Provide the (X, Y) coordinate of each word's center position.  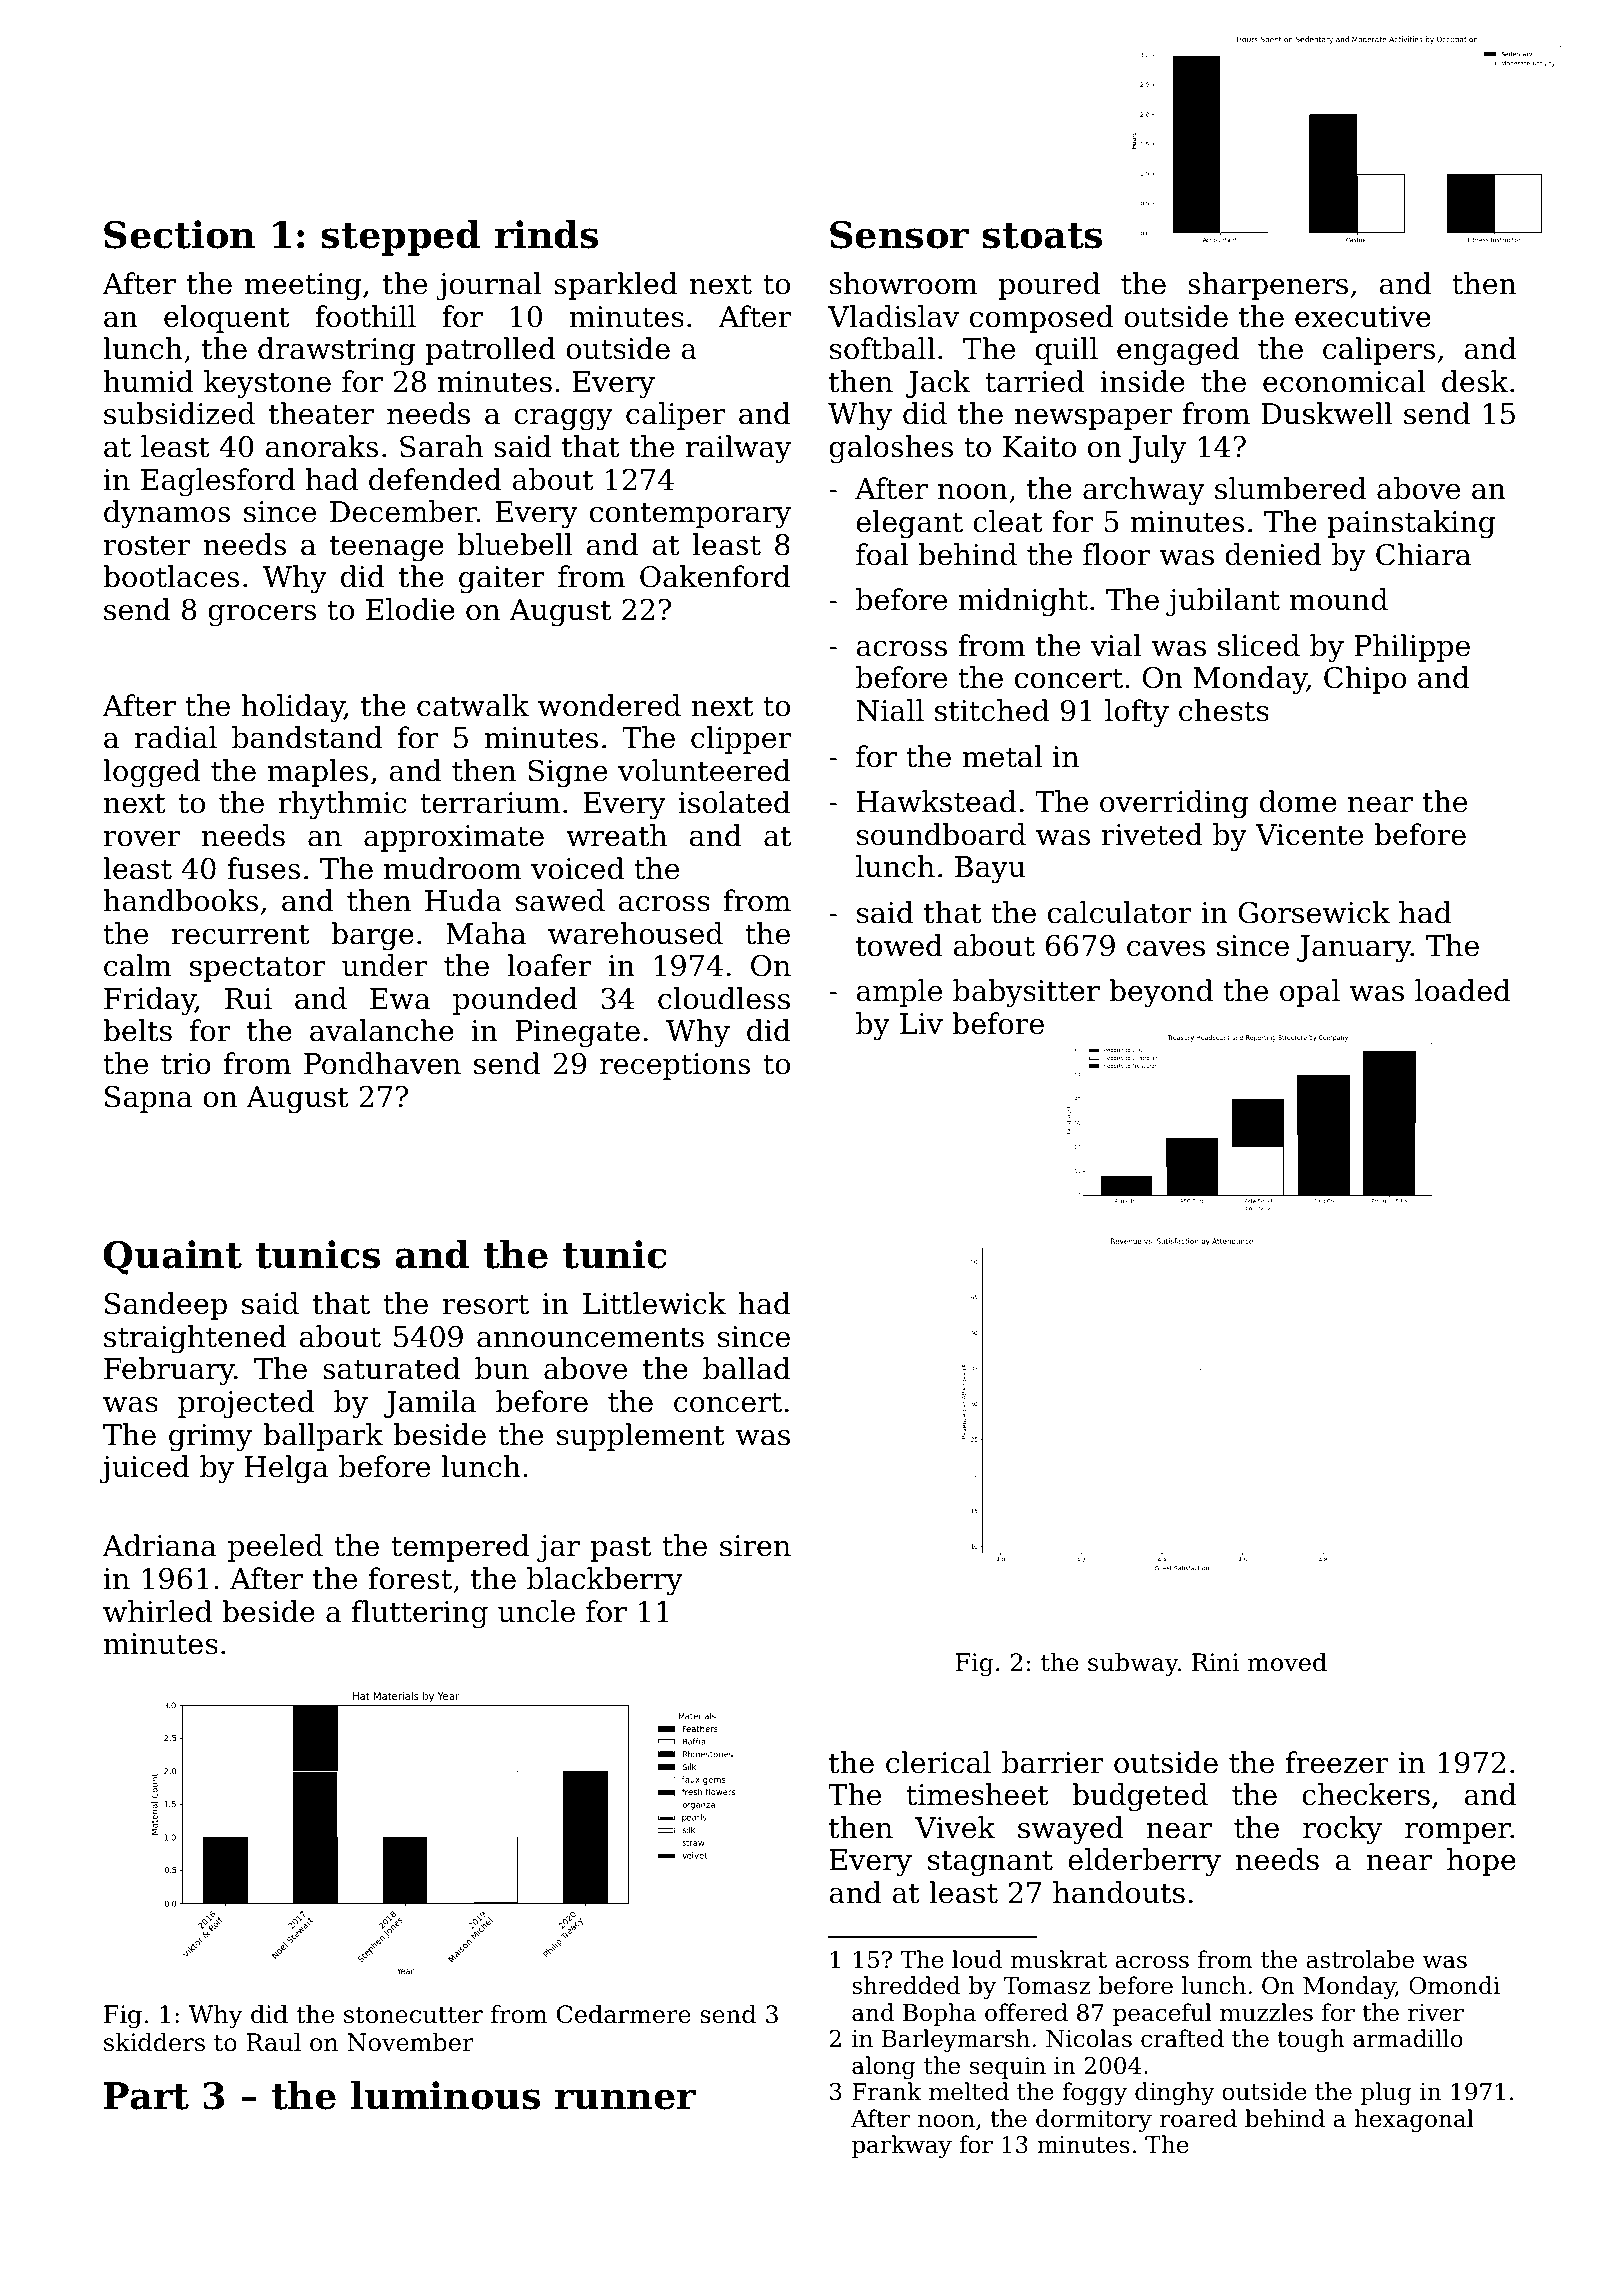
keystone (267, 384)
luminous (445, 2095)
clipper (741, 740)
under (384, 965)
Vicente (1309, 835)
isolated (735, 802)
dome (1298, 801)
